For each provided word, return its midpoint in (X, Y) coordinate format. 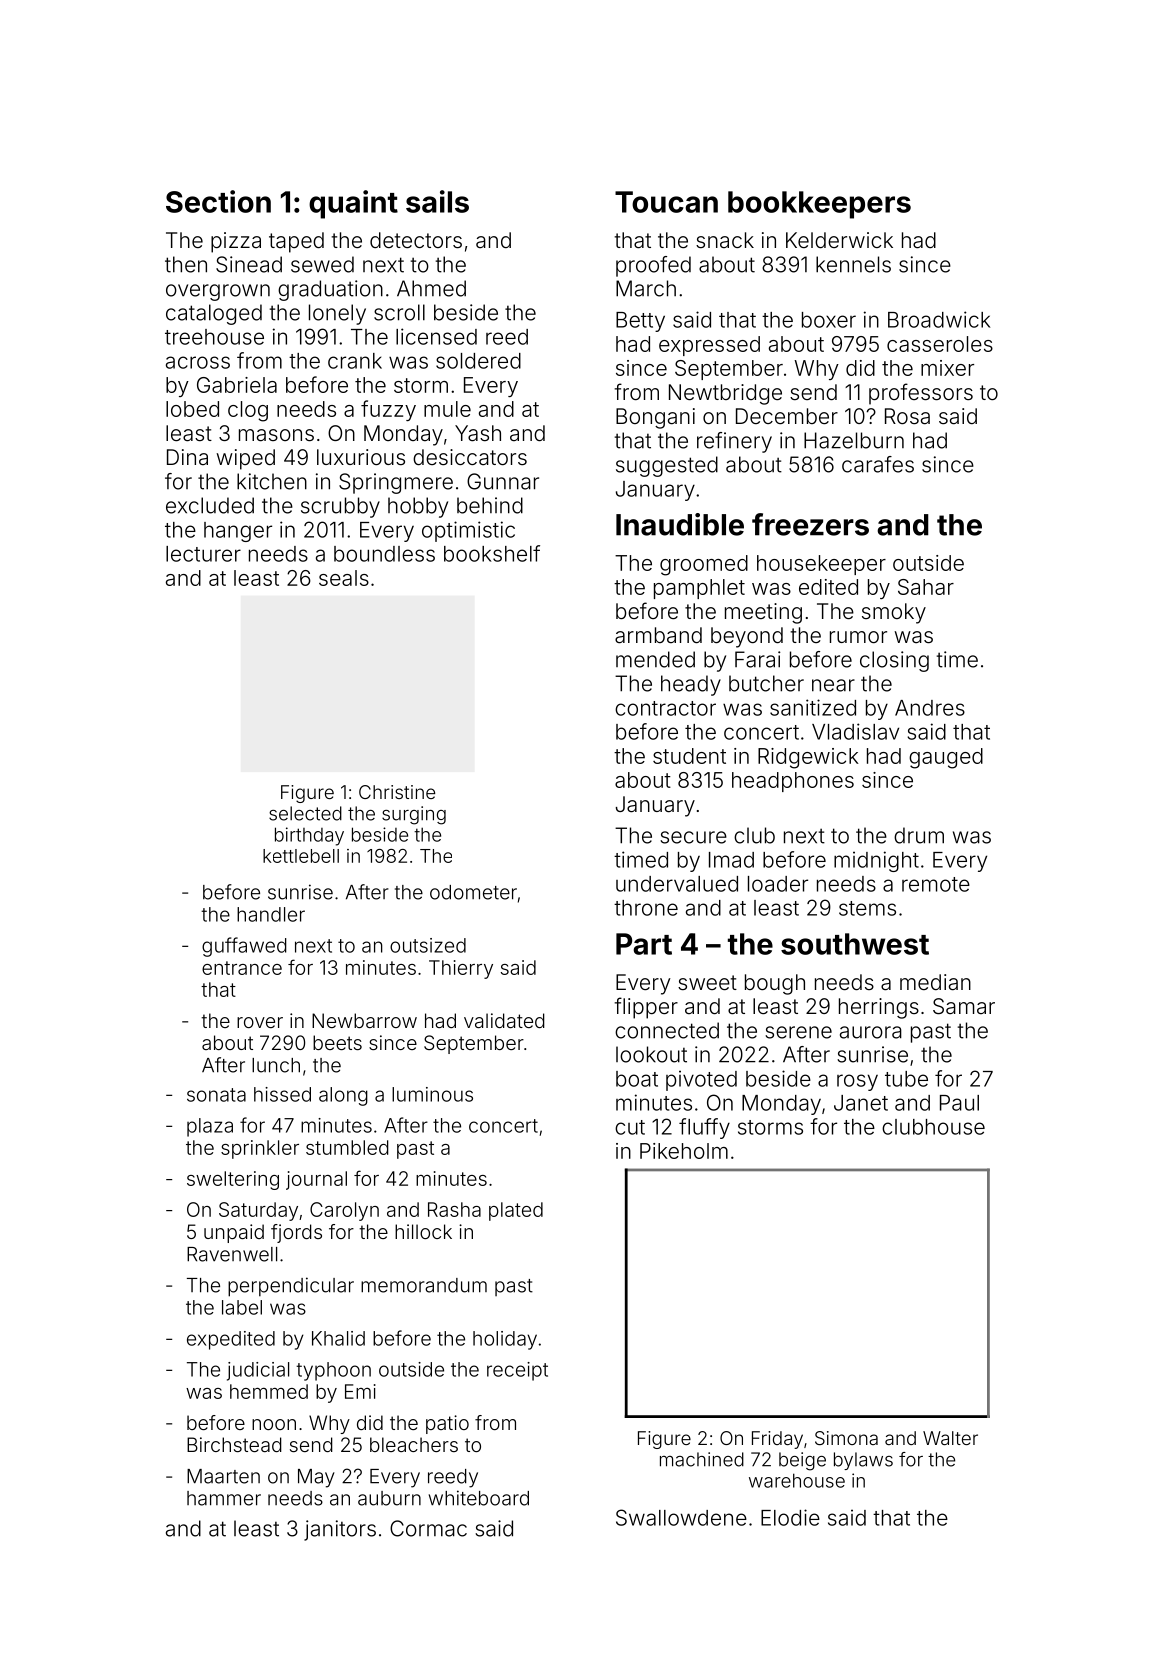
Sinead (249, 264)
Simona (846, 1438)
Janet (861, 1103)
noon (274, 1424)
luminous (432, 1094)
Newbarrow (364, 1020)
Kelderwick (839, 240)
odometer (473, 892)
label (242, 1307)
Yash (478, 433)
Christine (397, 792)
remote (936, 884)
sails (437, 201)
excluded (210, 505)
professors (921, 394)
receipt (517, 1371)
